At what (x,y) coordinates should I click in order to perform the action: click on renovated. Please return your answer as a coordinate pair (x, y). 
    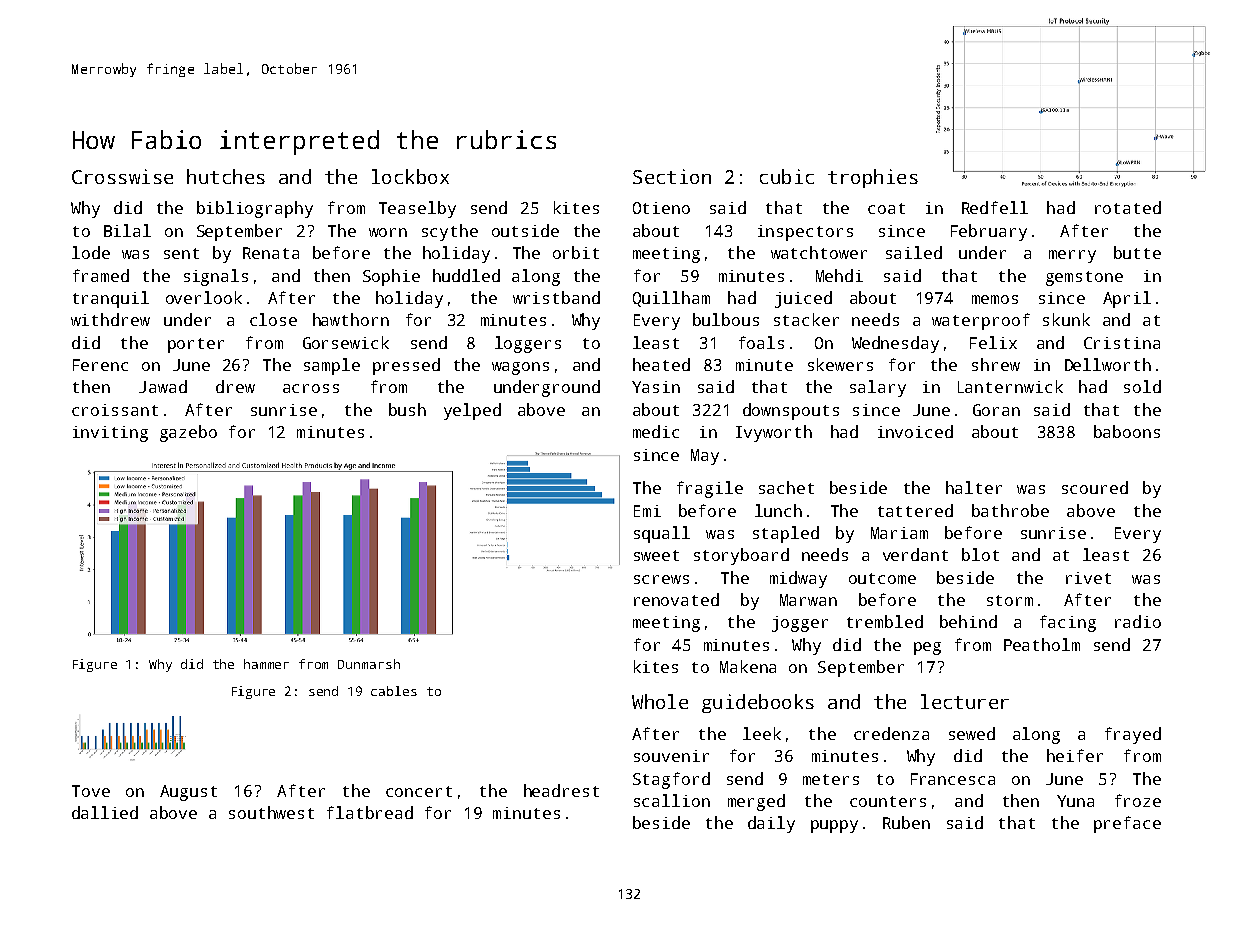
    Looking at the image, I should click on (676, 599).
